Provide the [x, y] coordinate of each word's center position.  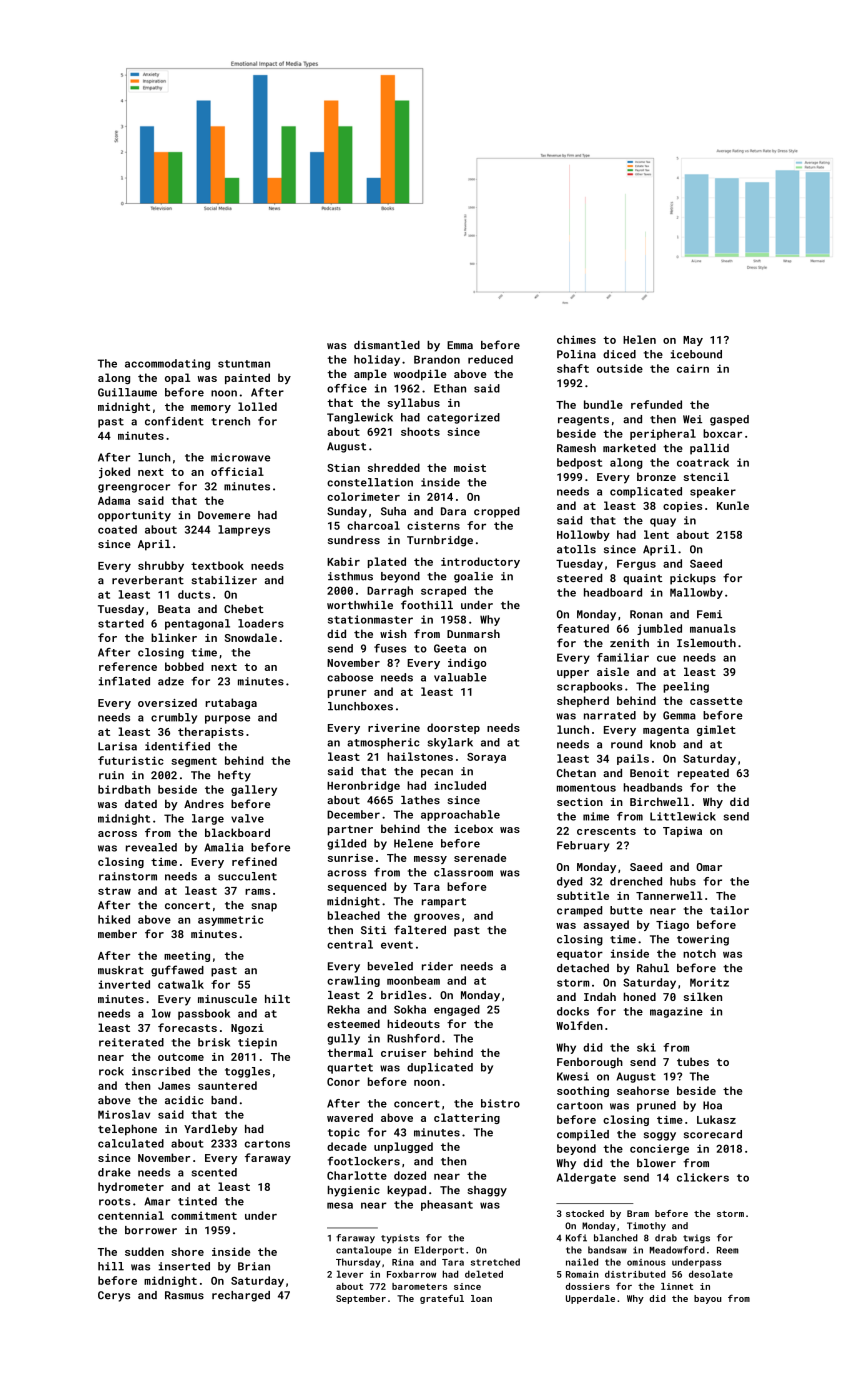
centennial [131, 1215]
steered [579, 578]
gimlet [716, 730]
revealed [151, 847]
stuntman [244, 364]
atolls [576, 549]
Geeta [450, 648]
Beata [174, 609]
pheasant [447, 1205]
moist [470, 468]
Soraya [486, 758]
